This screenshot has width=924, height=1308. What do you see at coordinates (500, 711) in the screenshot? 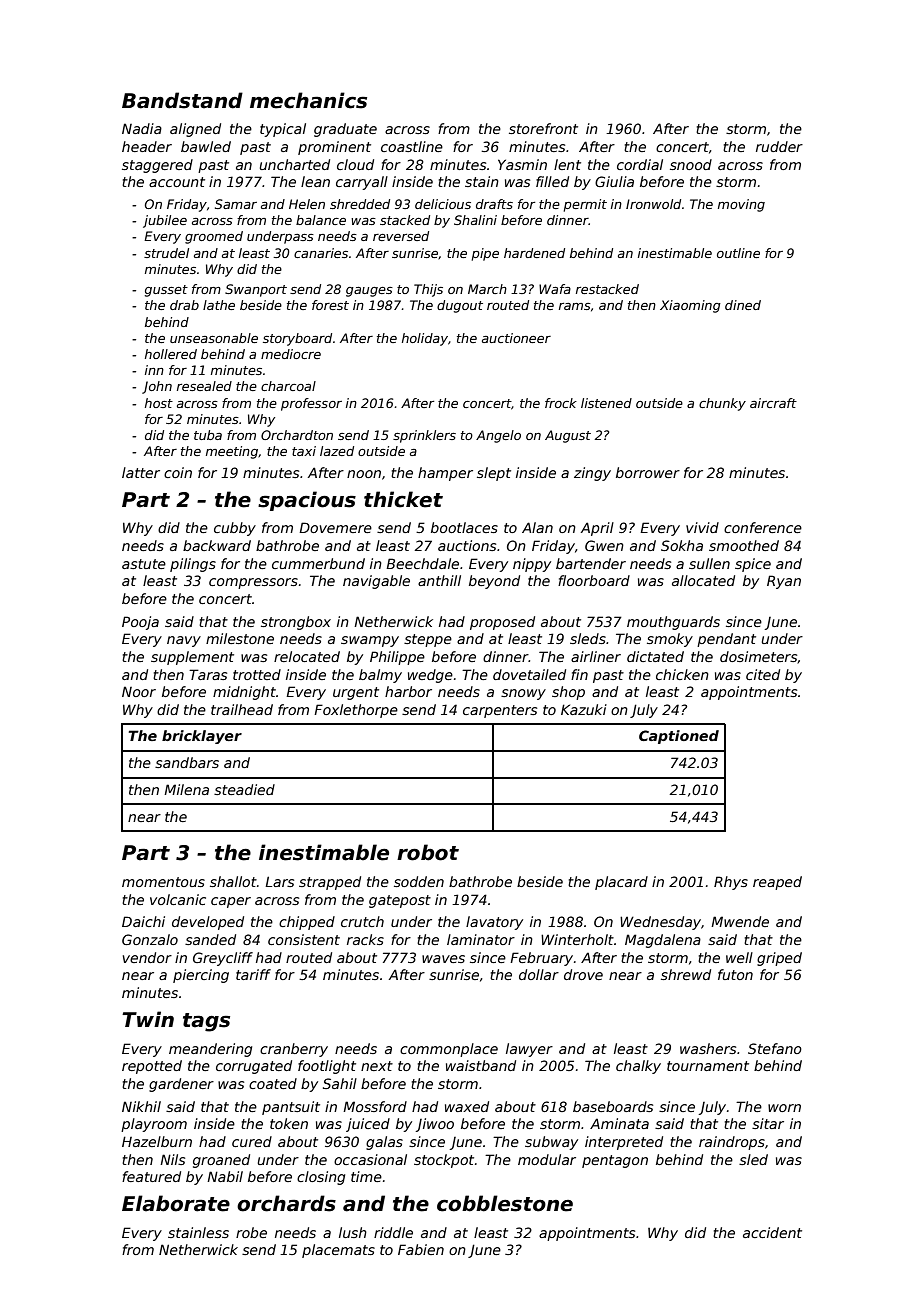
I see `carpenters` at bounding box center [500, 711].
